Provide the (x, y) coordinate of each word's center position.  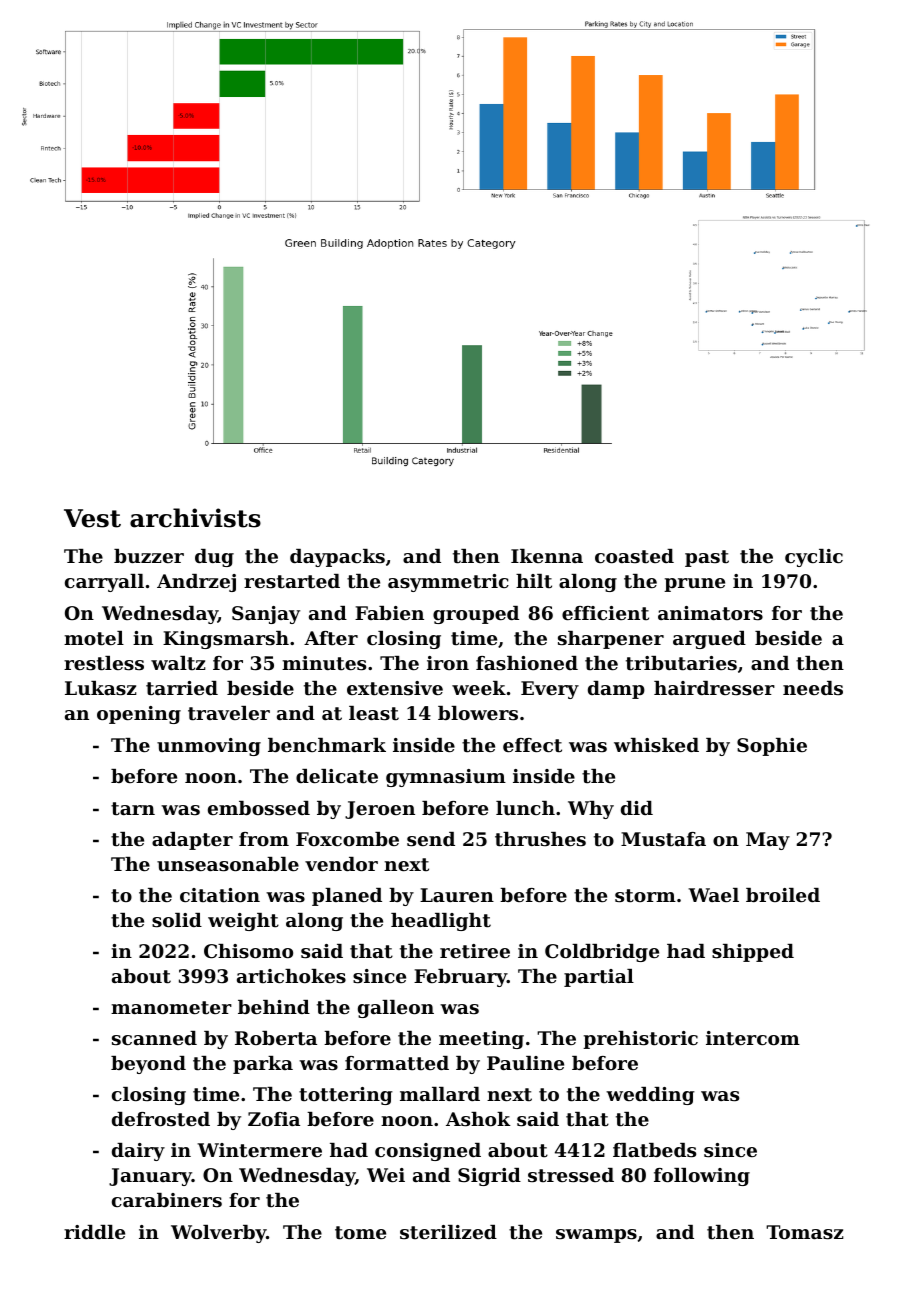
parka (263, 1065)
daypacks (337, 558)
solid (177, 920)
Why (591, 810)
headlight (441, 922)
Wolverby (219, 1234)
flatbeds (654, 1150)
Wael (713, 895)
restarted (292, 581)
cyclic (814, 558)
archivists (195, 518)
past (707, 558)
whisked (656, 745)
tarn (133, 809)
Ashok (478, 1119)
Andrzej (196, 583)
